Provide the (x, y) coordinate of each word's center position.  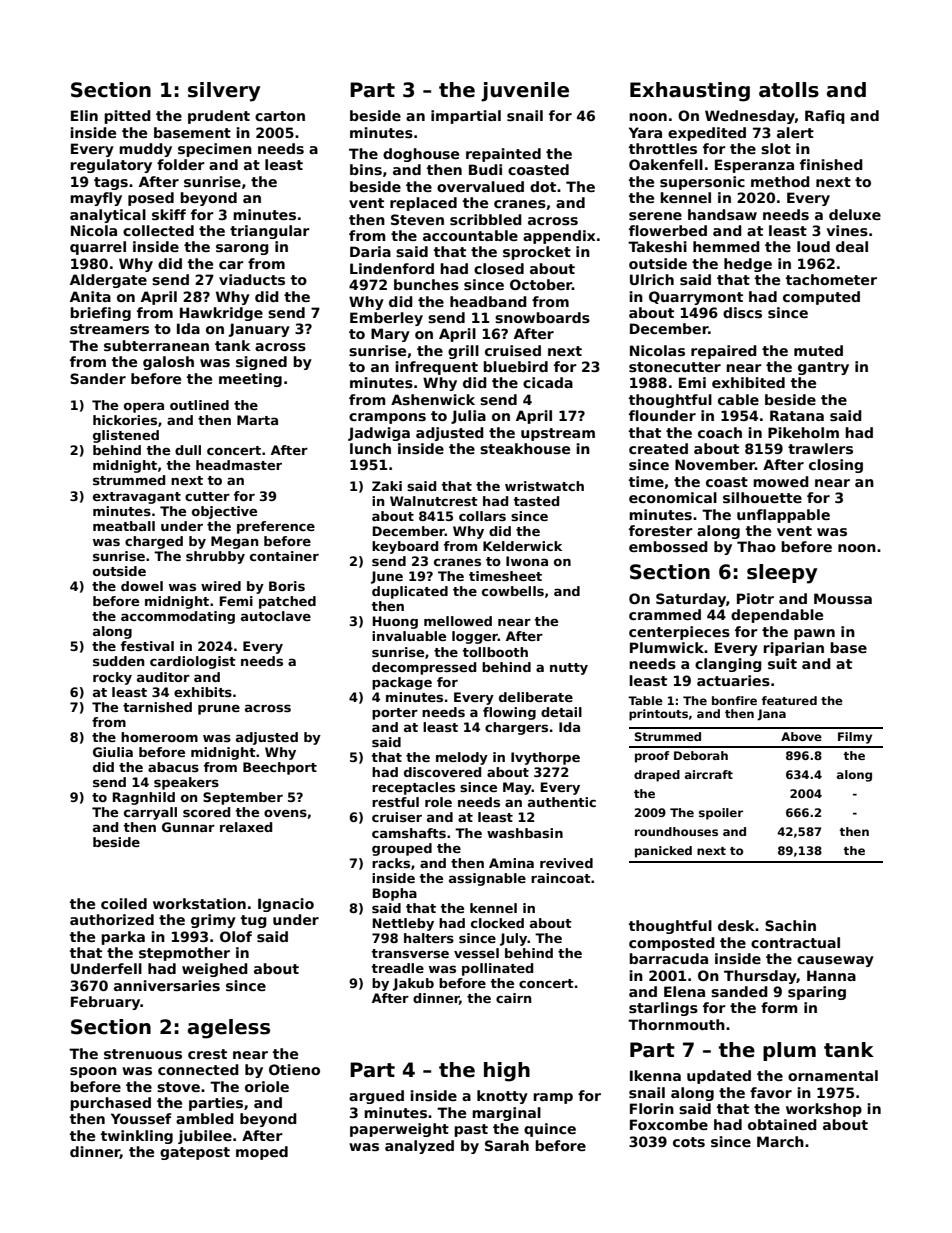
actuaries (733, 680)
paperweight (399, 1130)
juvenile (525, 92)
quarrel (98, 248)
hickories (125, 420)
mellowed (458, 621)
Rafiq (825, 117)
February (106, 1003)
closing (836, 466)
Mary (390, 335)
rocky (112, 678)
